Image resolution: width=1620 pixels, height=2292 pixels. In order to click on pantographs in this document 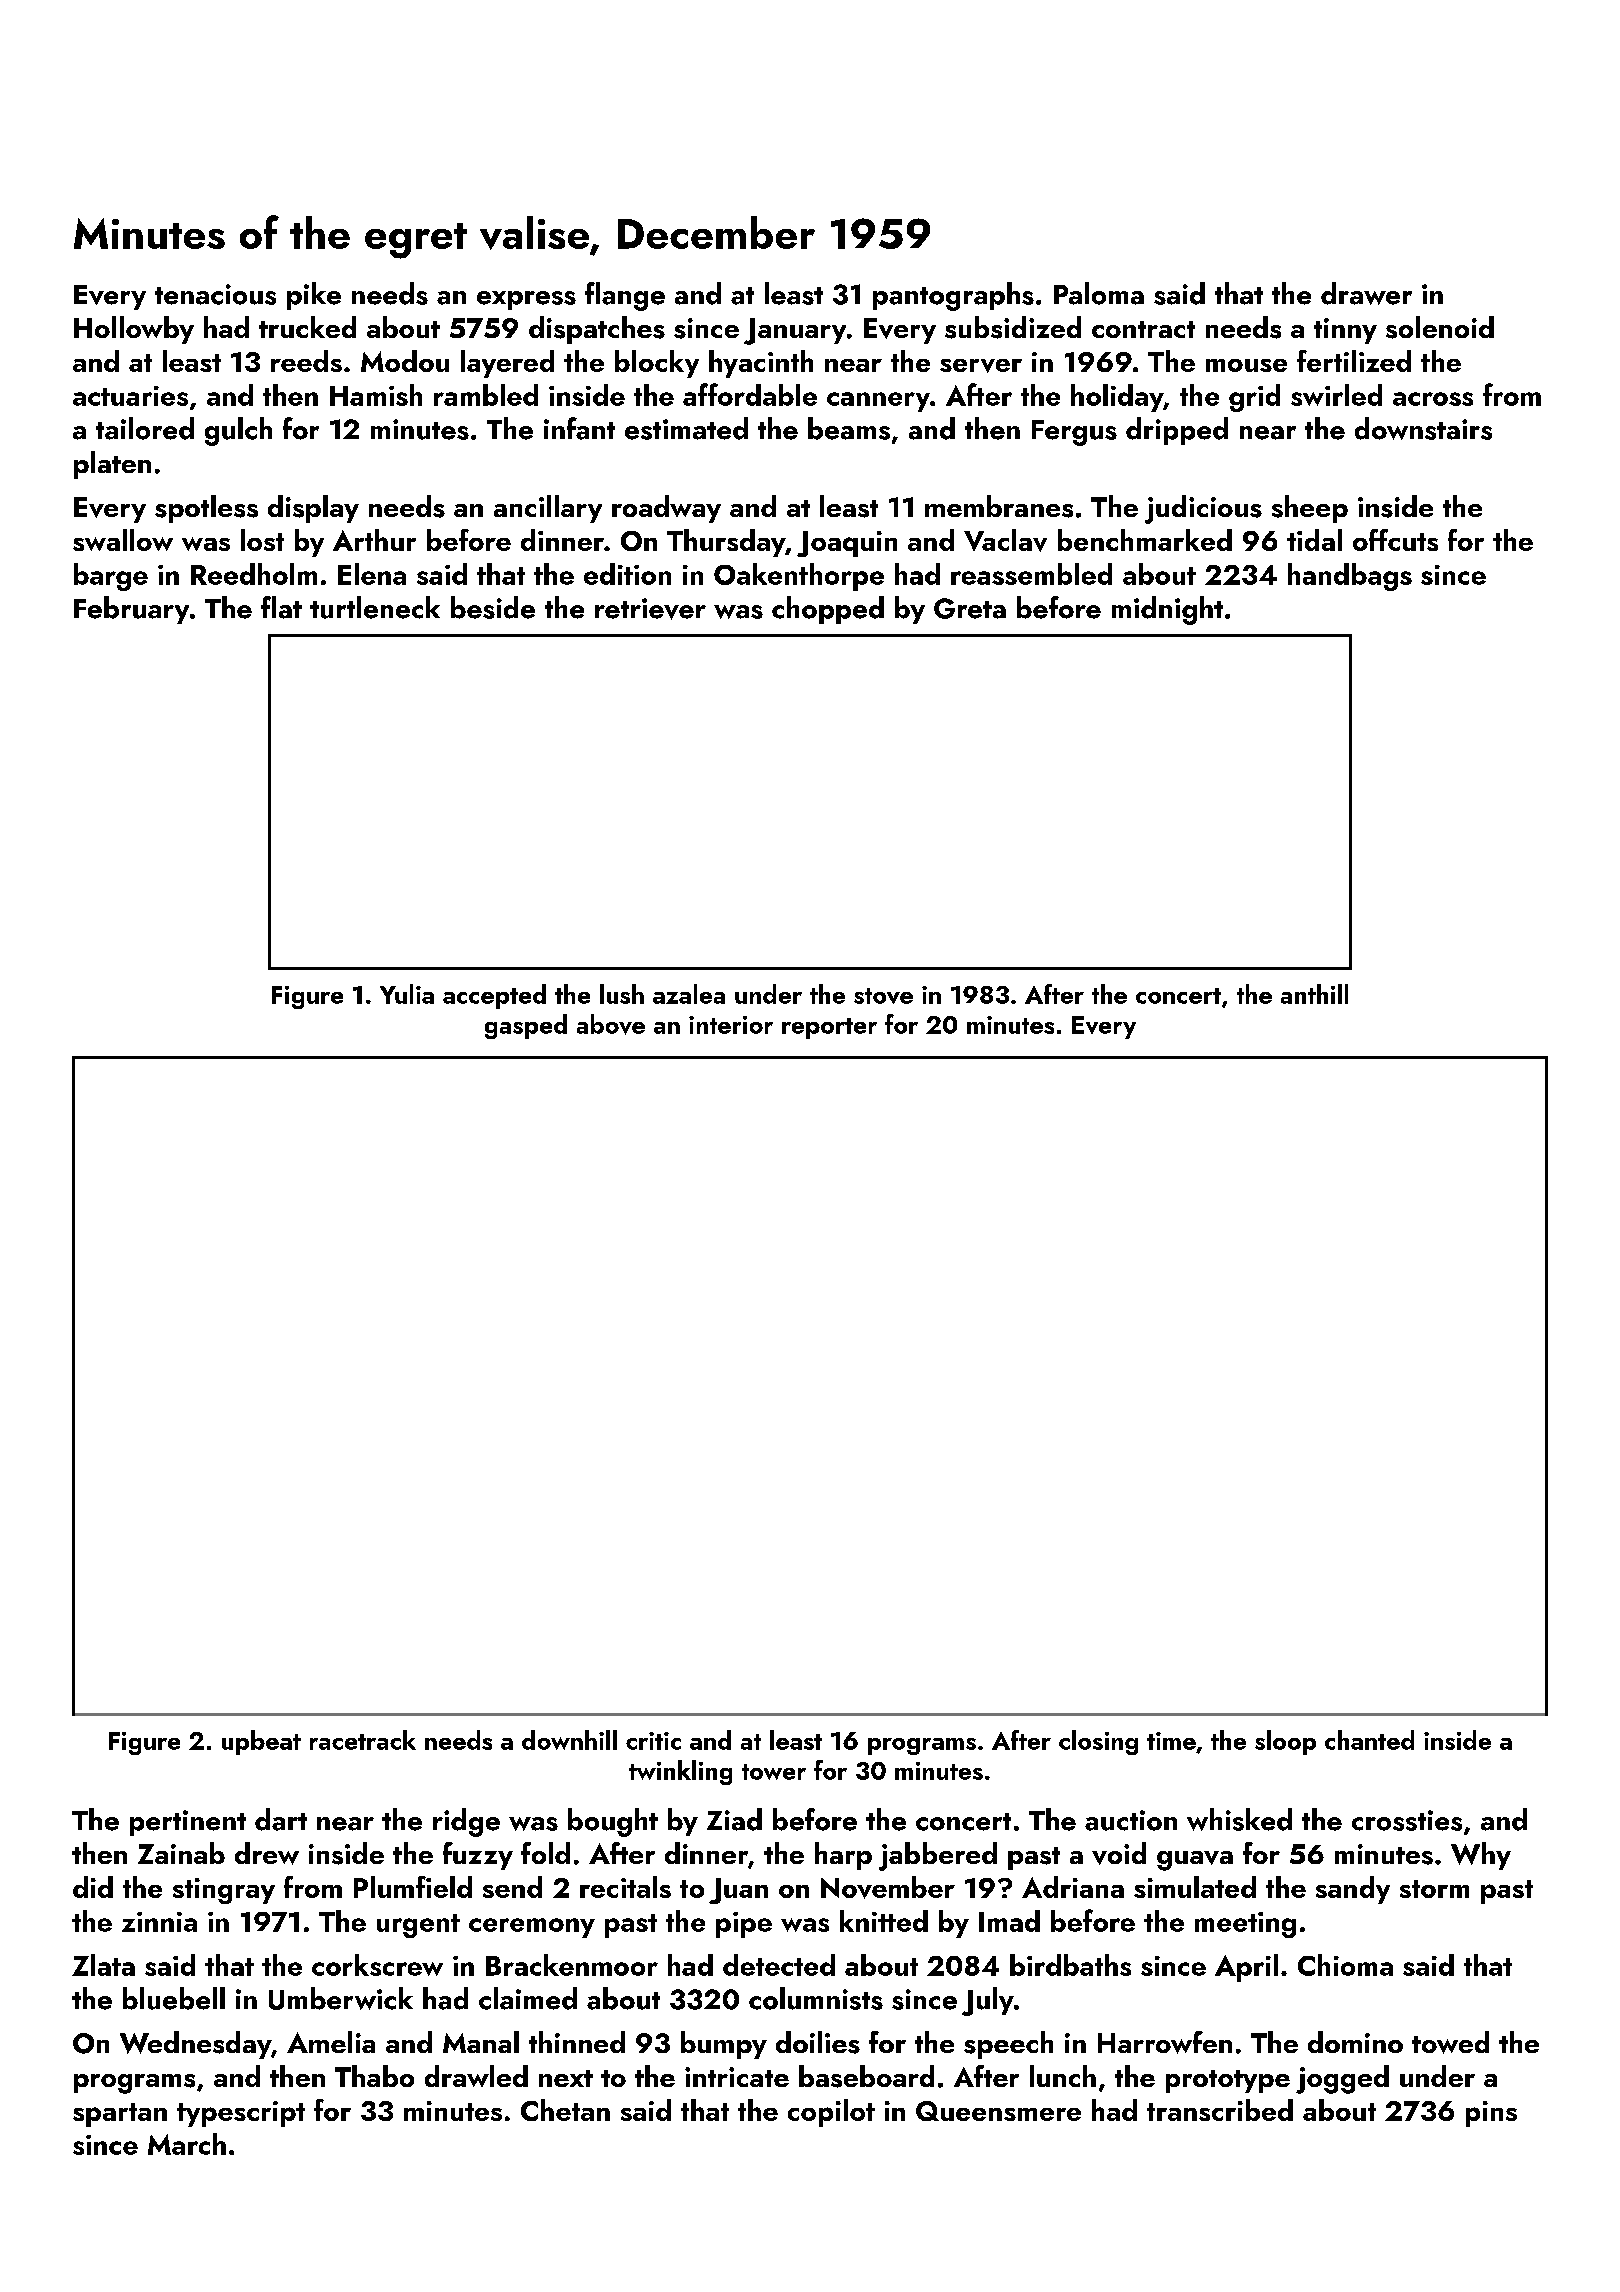, I will do `click(953, 296)`.
